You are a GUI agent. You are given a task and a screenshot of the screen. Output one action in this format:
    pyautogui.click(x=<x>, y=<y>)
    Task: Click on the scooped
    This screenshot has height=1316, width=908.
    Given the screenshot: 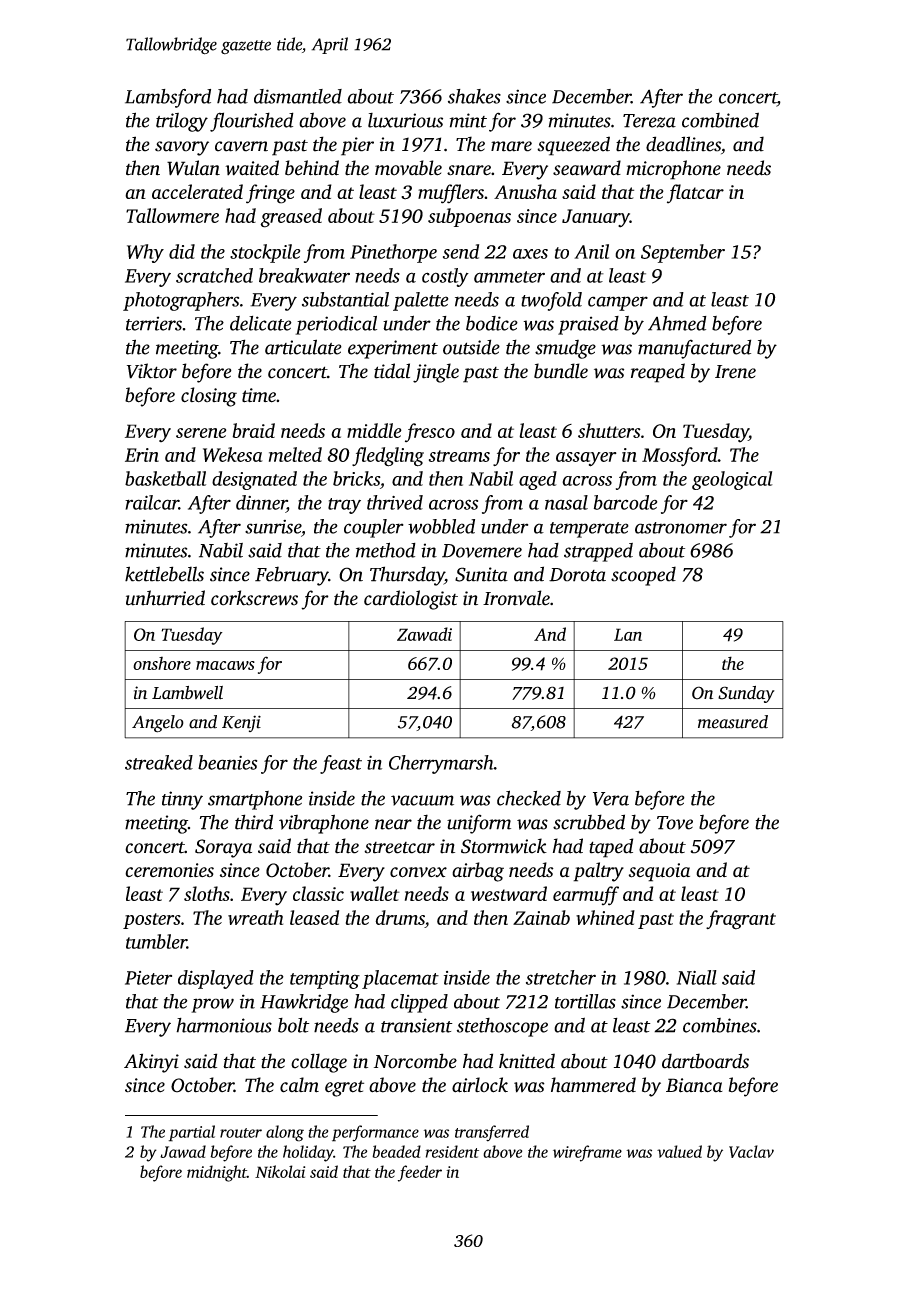 What is the action you would take?
    pyautogui.click(x=643, y=576)
